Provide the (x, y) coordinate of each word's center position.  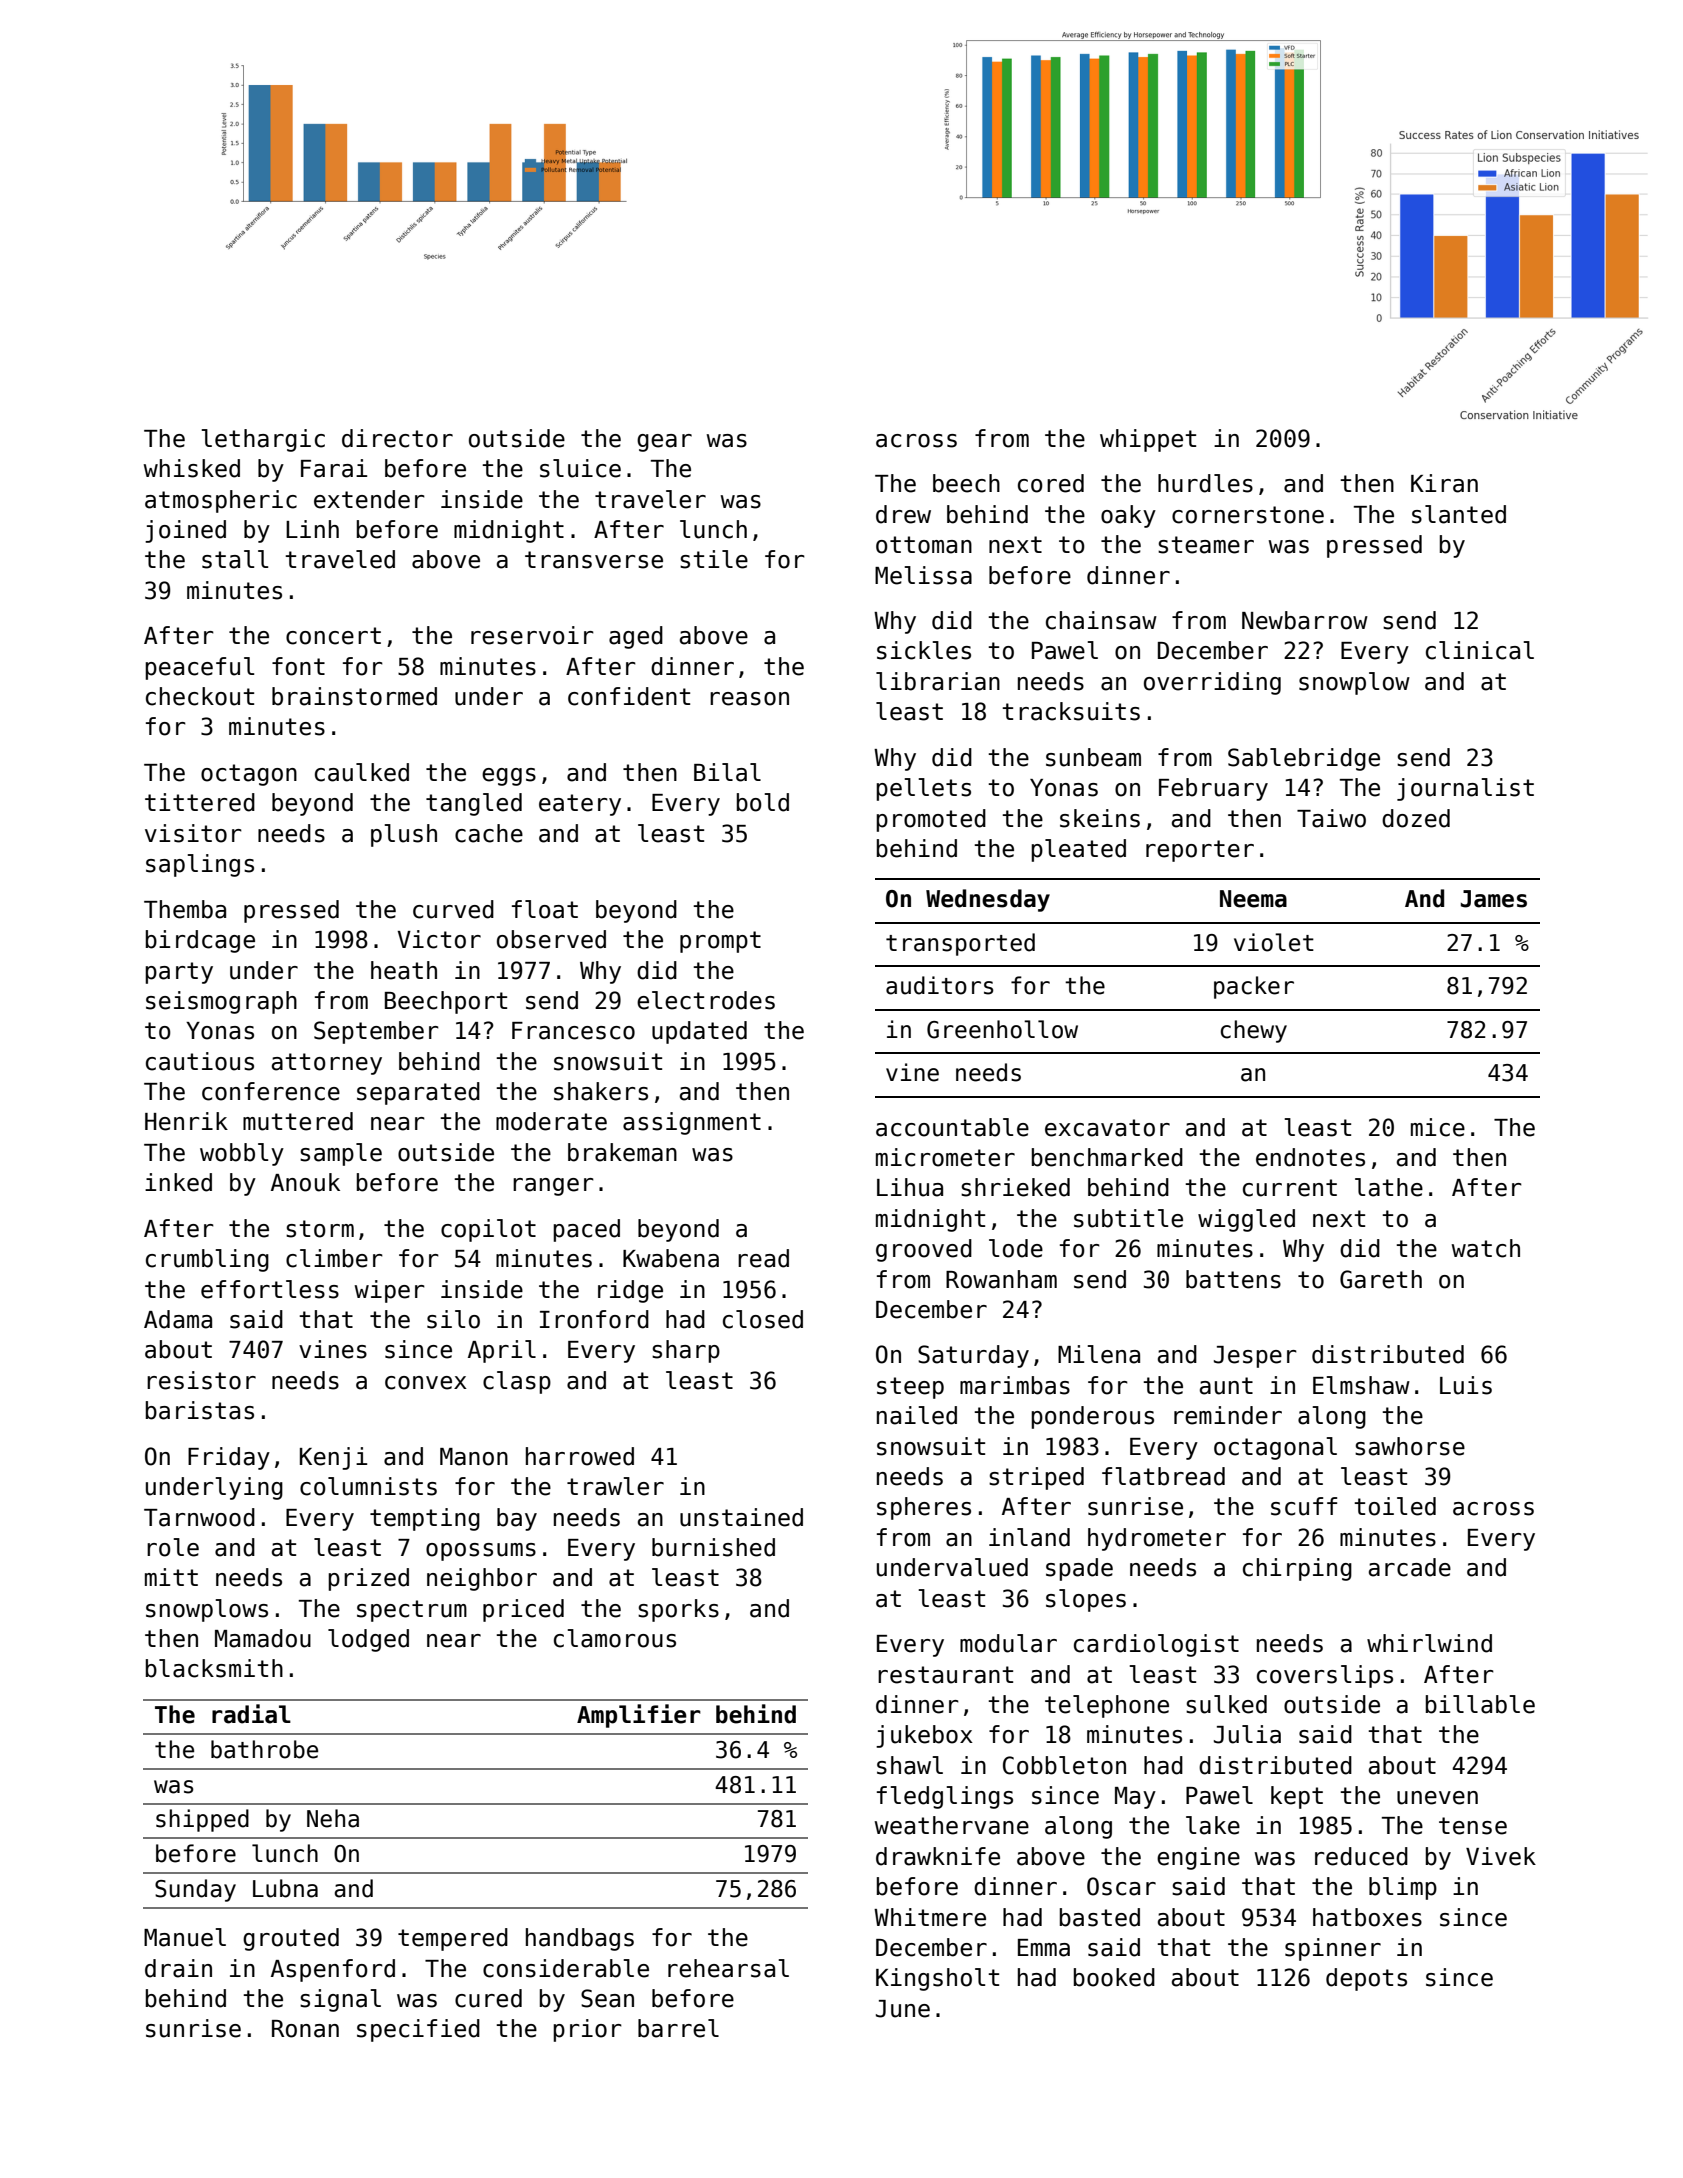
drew (903, 514)
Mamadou (263, 1638)
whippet (1148, 440)
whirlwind (1429, 1643)
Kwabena (671, 1258)
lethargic (263, 440)
